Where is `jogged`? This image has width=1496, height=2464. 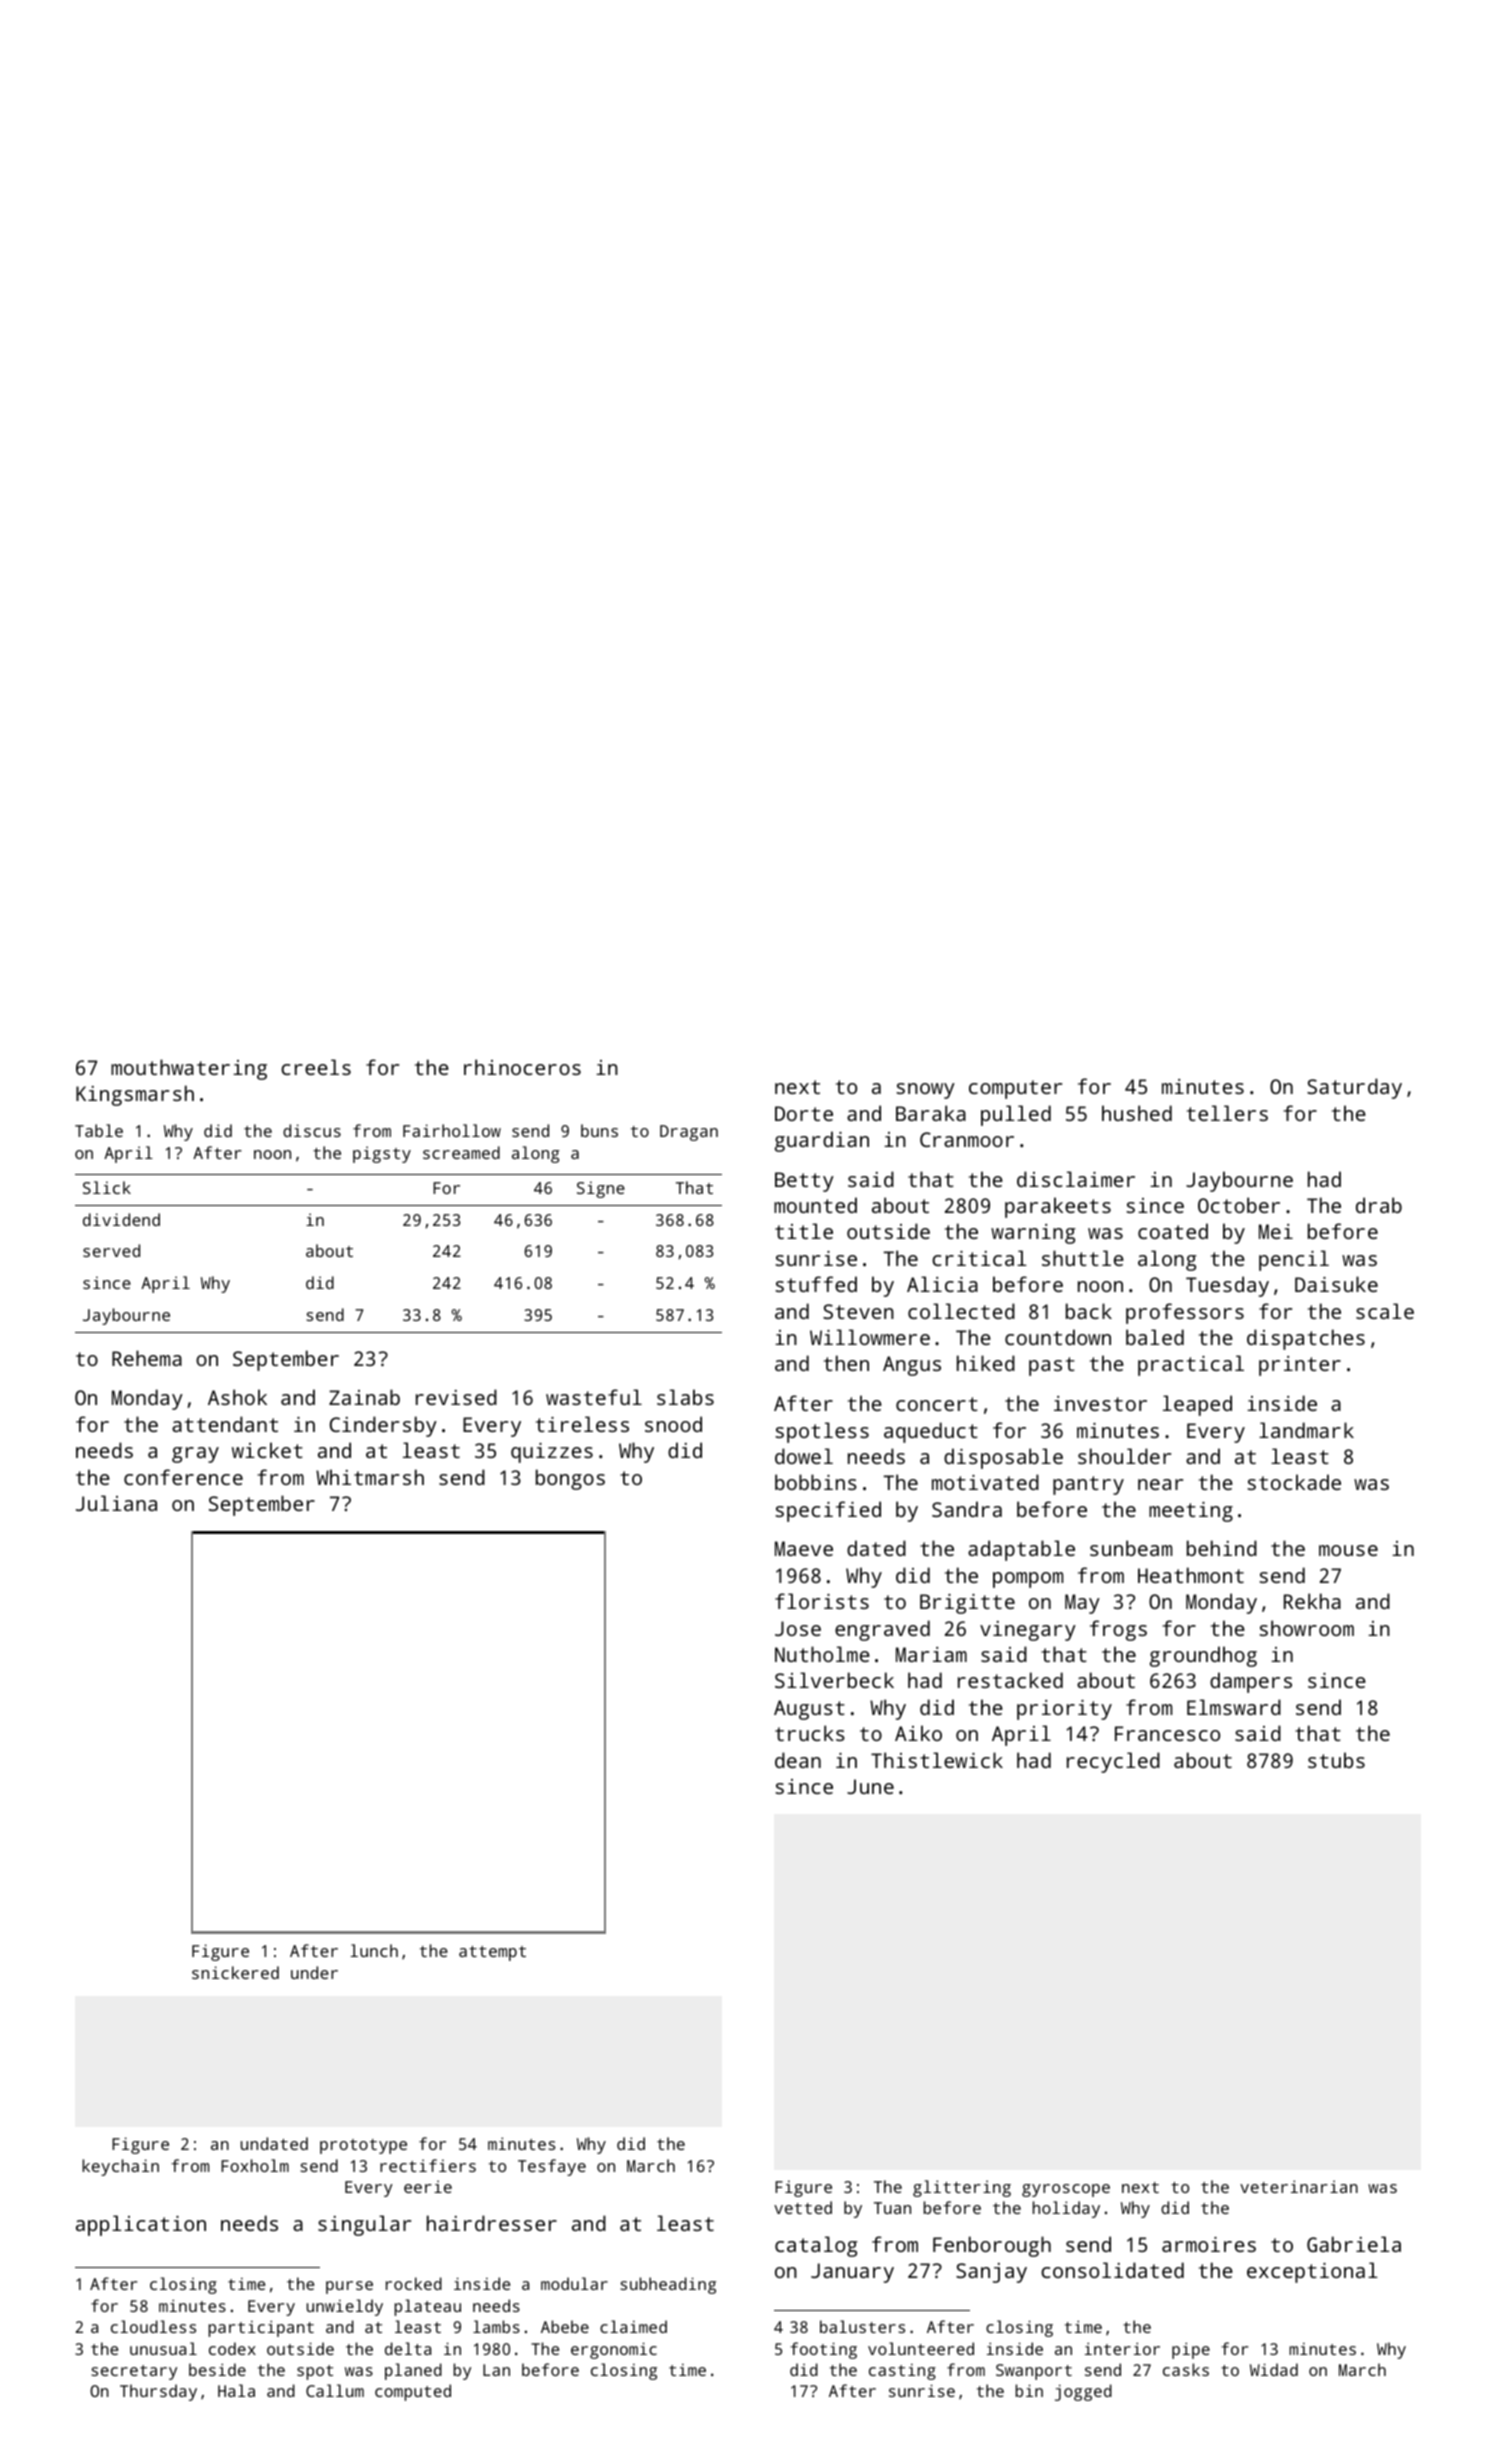 jogged is located at coordinates (1083, 2392).
